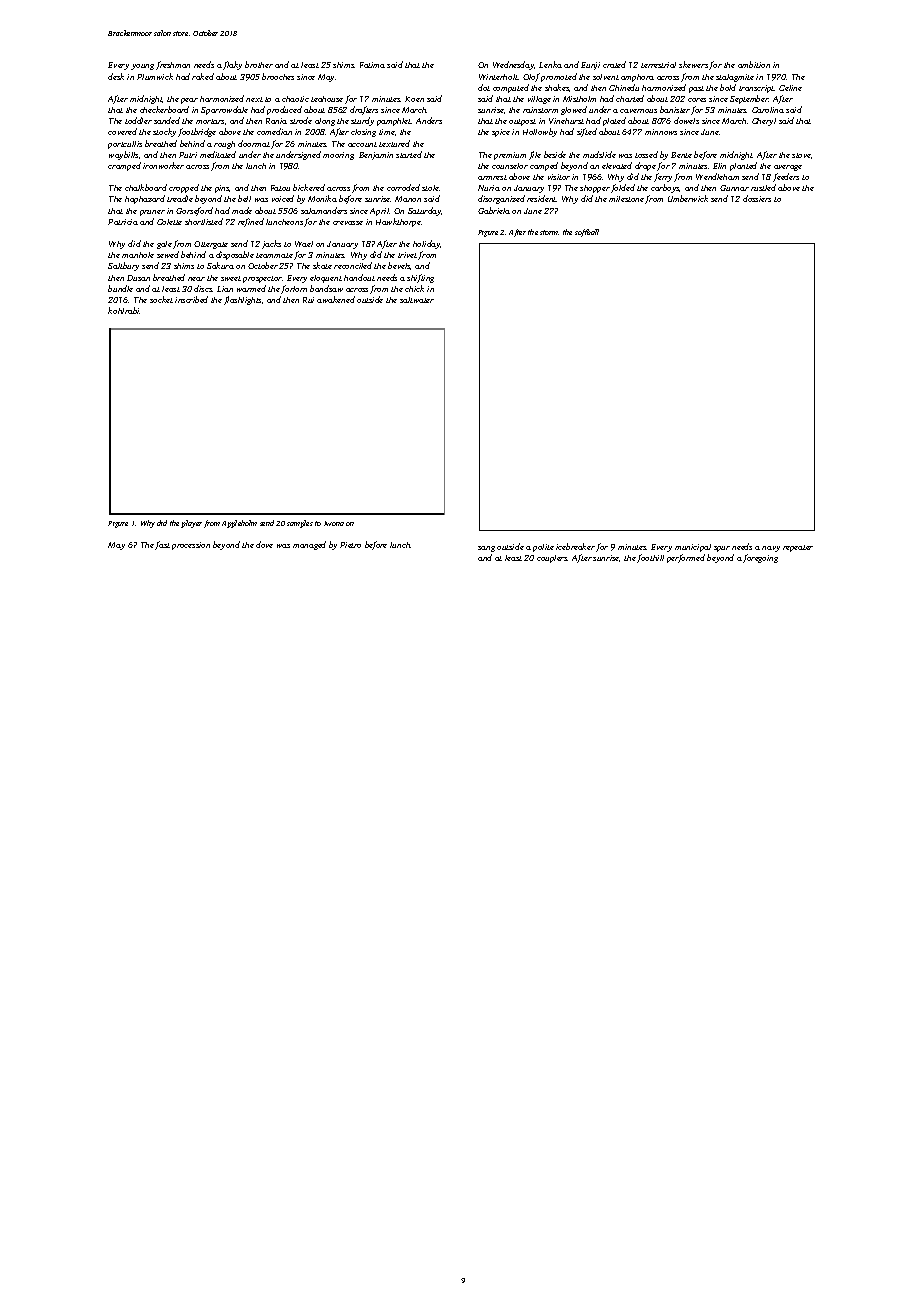  I want to click on managed, so click(309, 545).
